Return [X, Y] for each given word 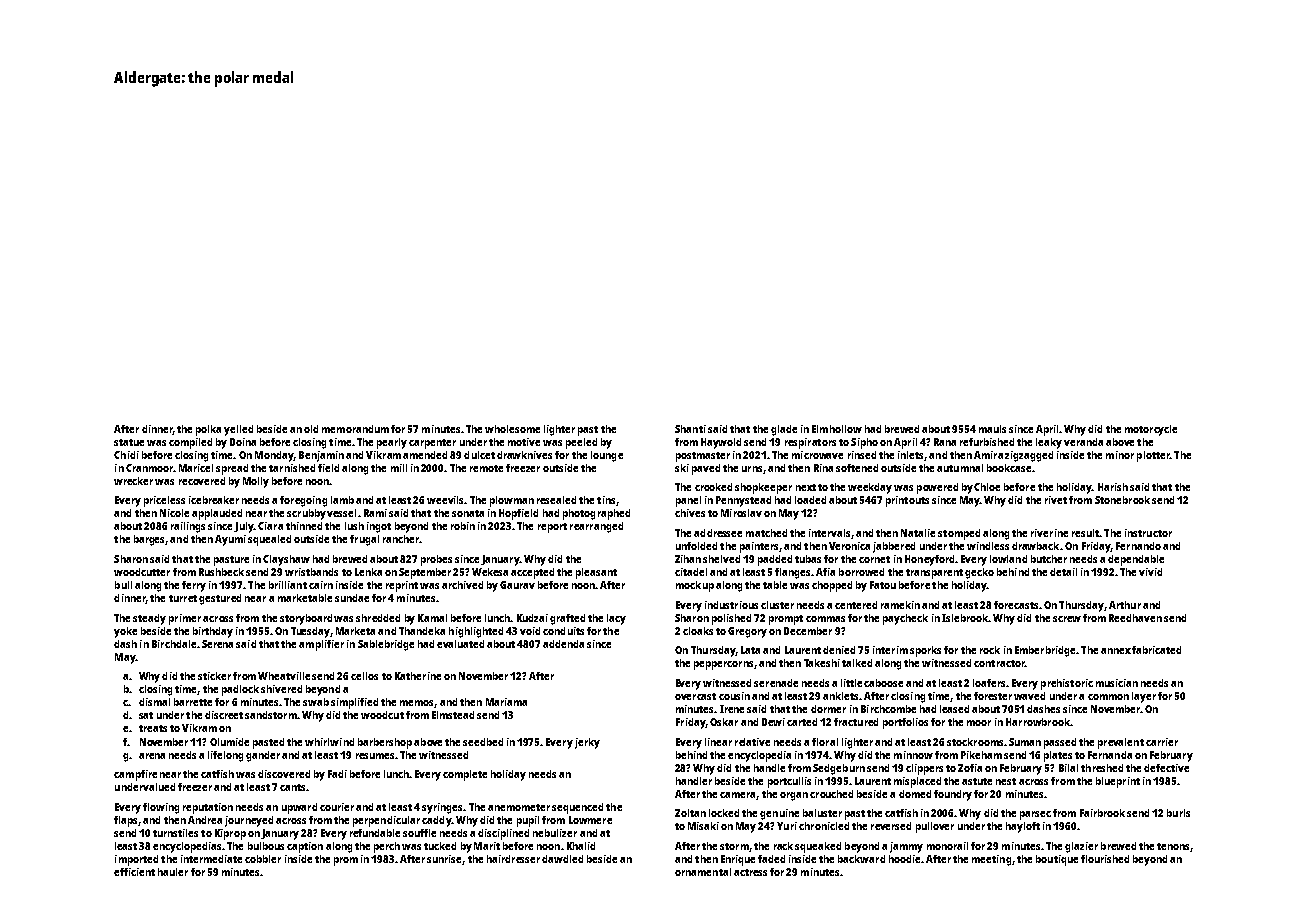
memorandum [355, 429]
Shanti [690, 429]
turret [183, 598]
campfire [135, 775]
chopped [832, 586]
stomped [959, 534]
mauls [992, 429]
